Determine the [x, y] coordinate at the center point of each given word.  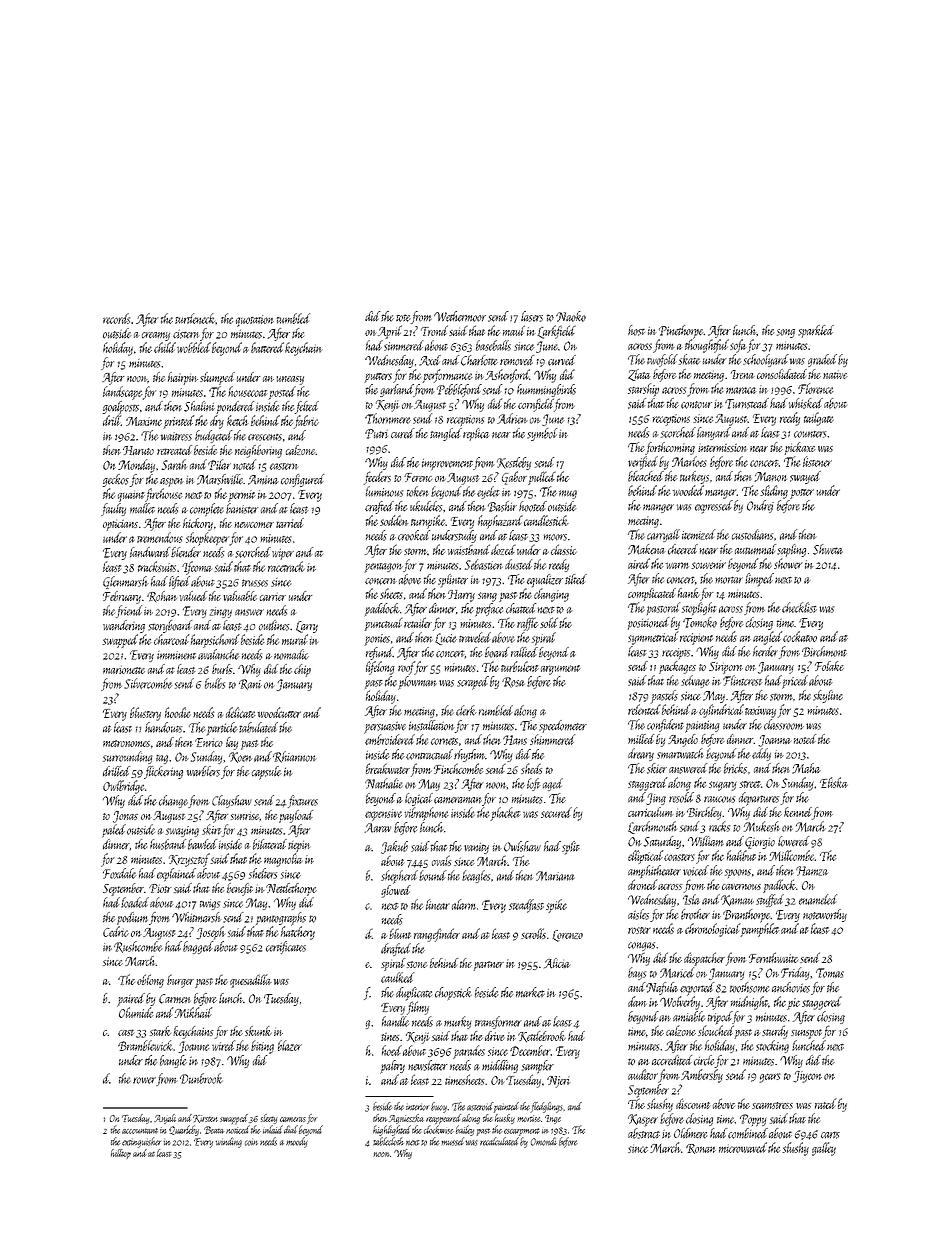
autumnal [755, 549]
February [122, 597]
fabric [306, 422]
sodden [394, 520]
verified [643, 463]
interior [418, 1107]
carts [830, 1135]
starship [643, 390]
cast [126, 1032]
